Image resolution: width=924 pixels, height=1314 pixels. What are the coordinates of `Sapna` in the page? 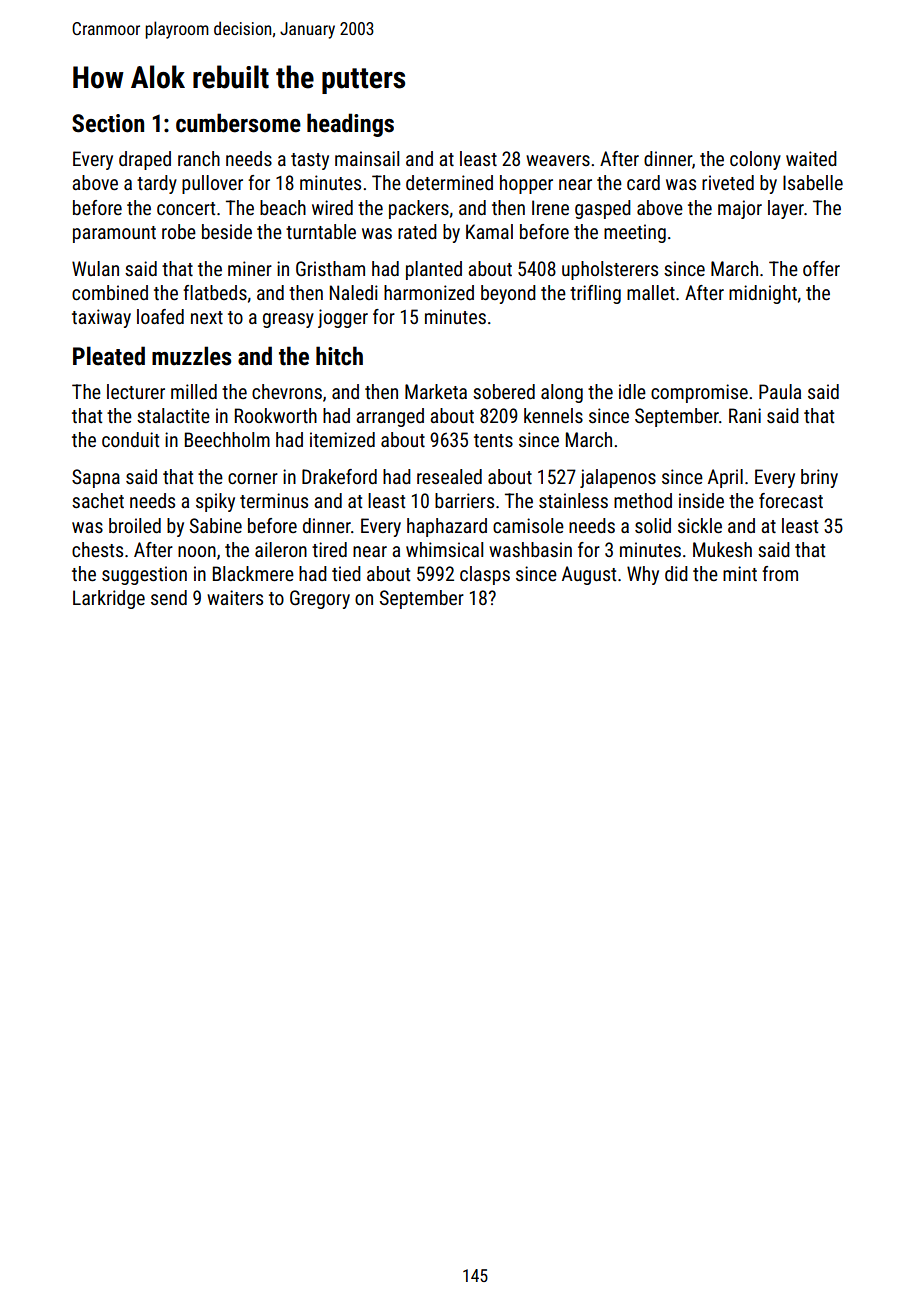 It's located at (96, 478).
